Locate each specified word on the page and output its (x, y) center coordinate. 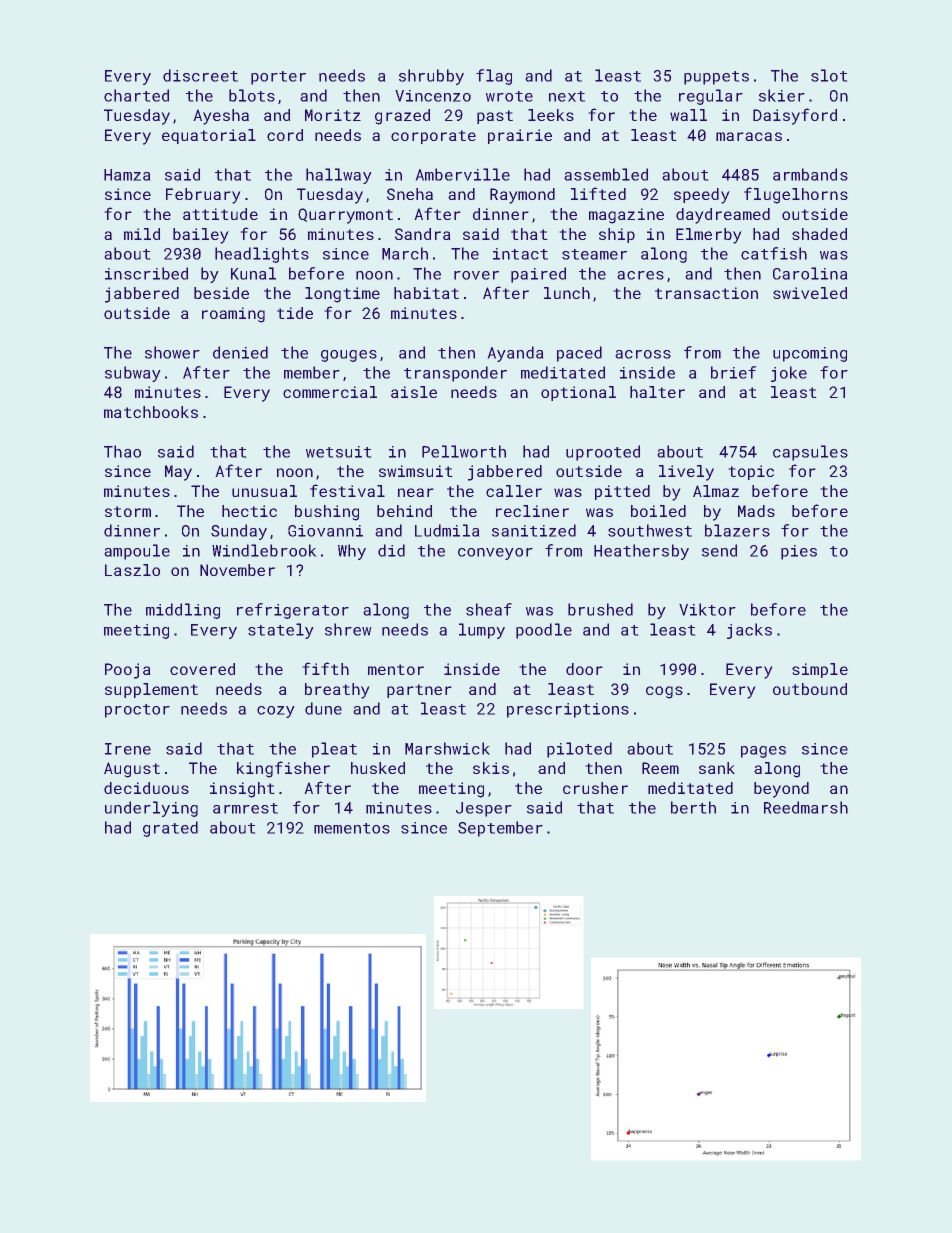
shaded (819, 234)
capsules (810, 453)
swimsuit (416, 471)
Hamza (127, 175)
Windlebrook (264, 550)
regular (711, 97)
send (719, 550)
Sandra (423, 234)
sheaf (489, 609)
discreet (200, 75)
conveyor (495, 554)
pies (799, 552)
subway (133, 374)
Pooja (128, 671)
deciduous (146, 788)
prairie (520, 136)
